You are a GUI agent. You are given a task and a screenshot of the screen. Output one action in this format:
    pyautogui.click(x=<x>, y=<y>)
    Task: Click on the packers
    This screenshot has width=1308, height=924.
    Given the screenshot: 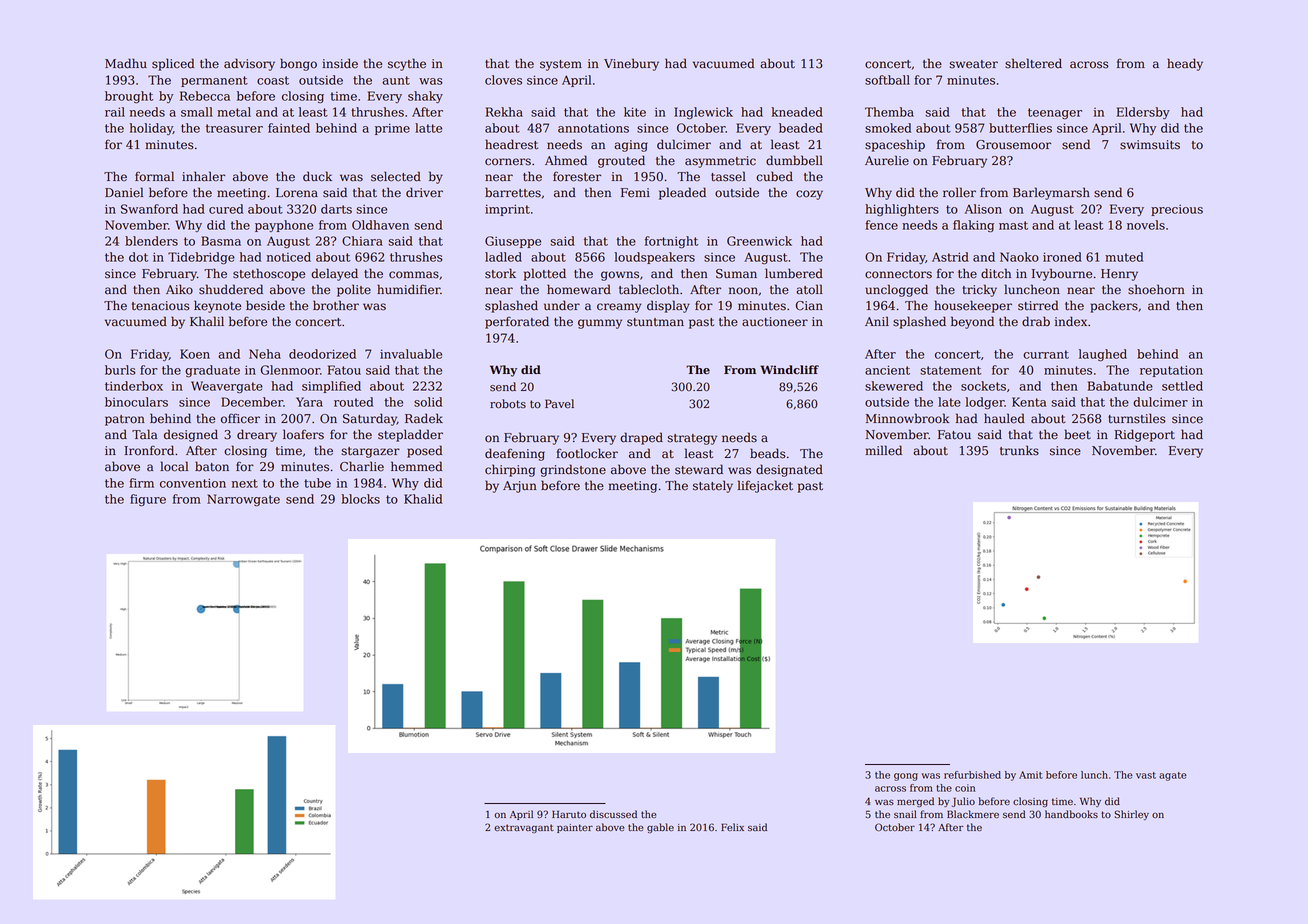 What is the action you would take?
    pyautogui.click(x=1114, y=306)
